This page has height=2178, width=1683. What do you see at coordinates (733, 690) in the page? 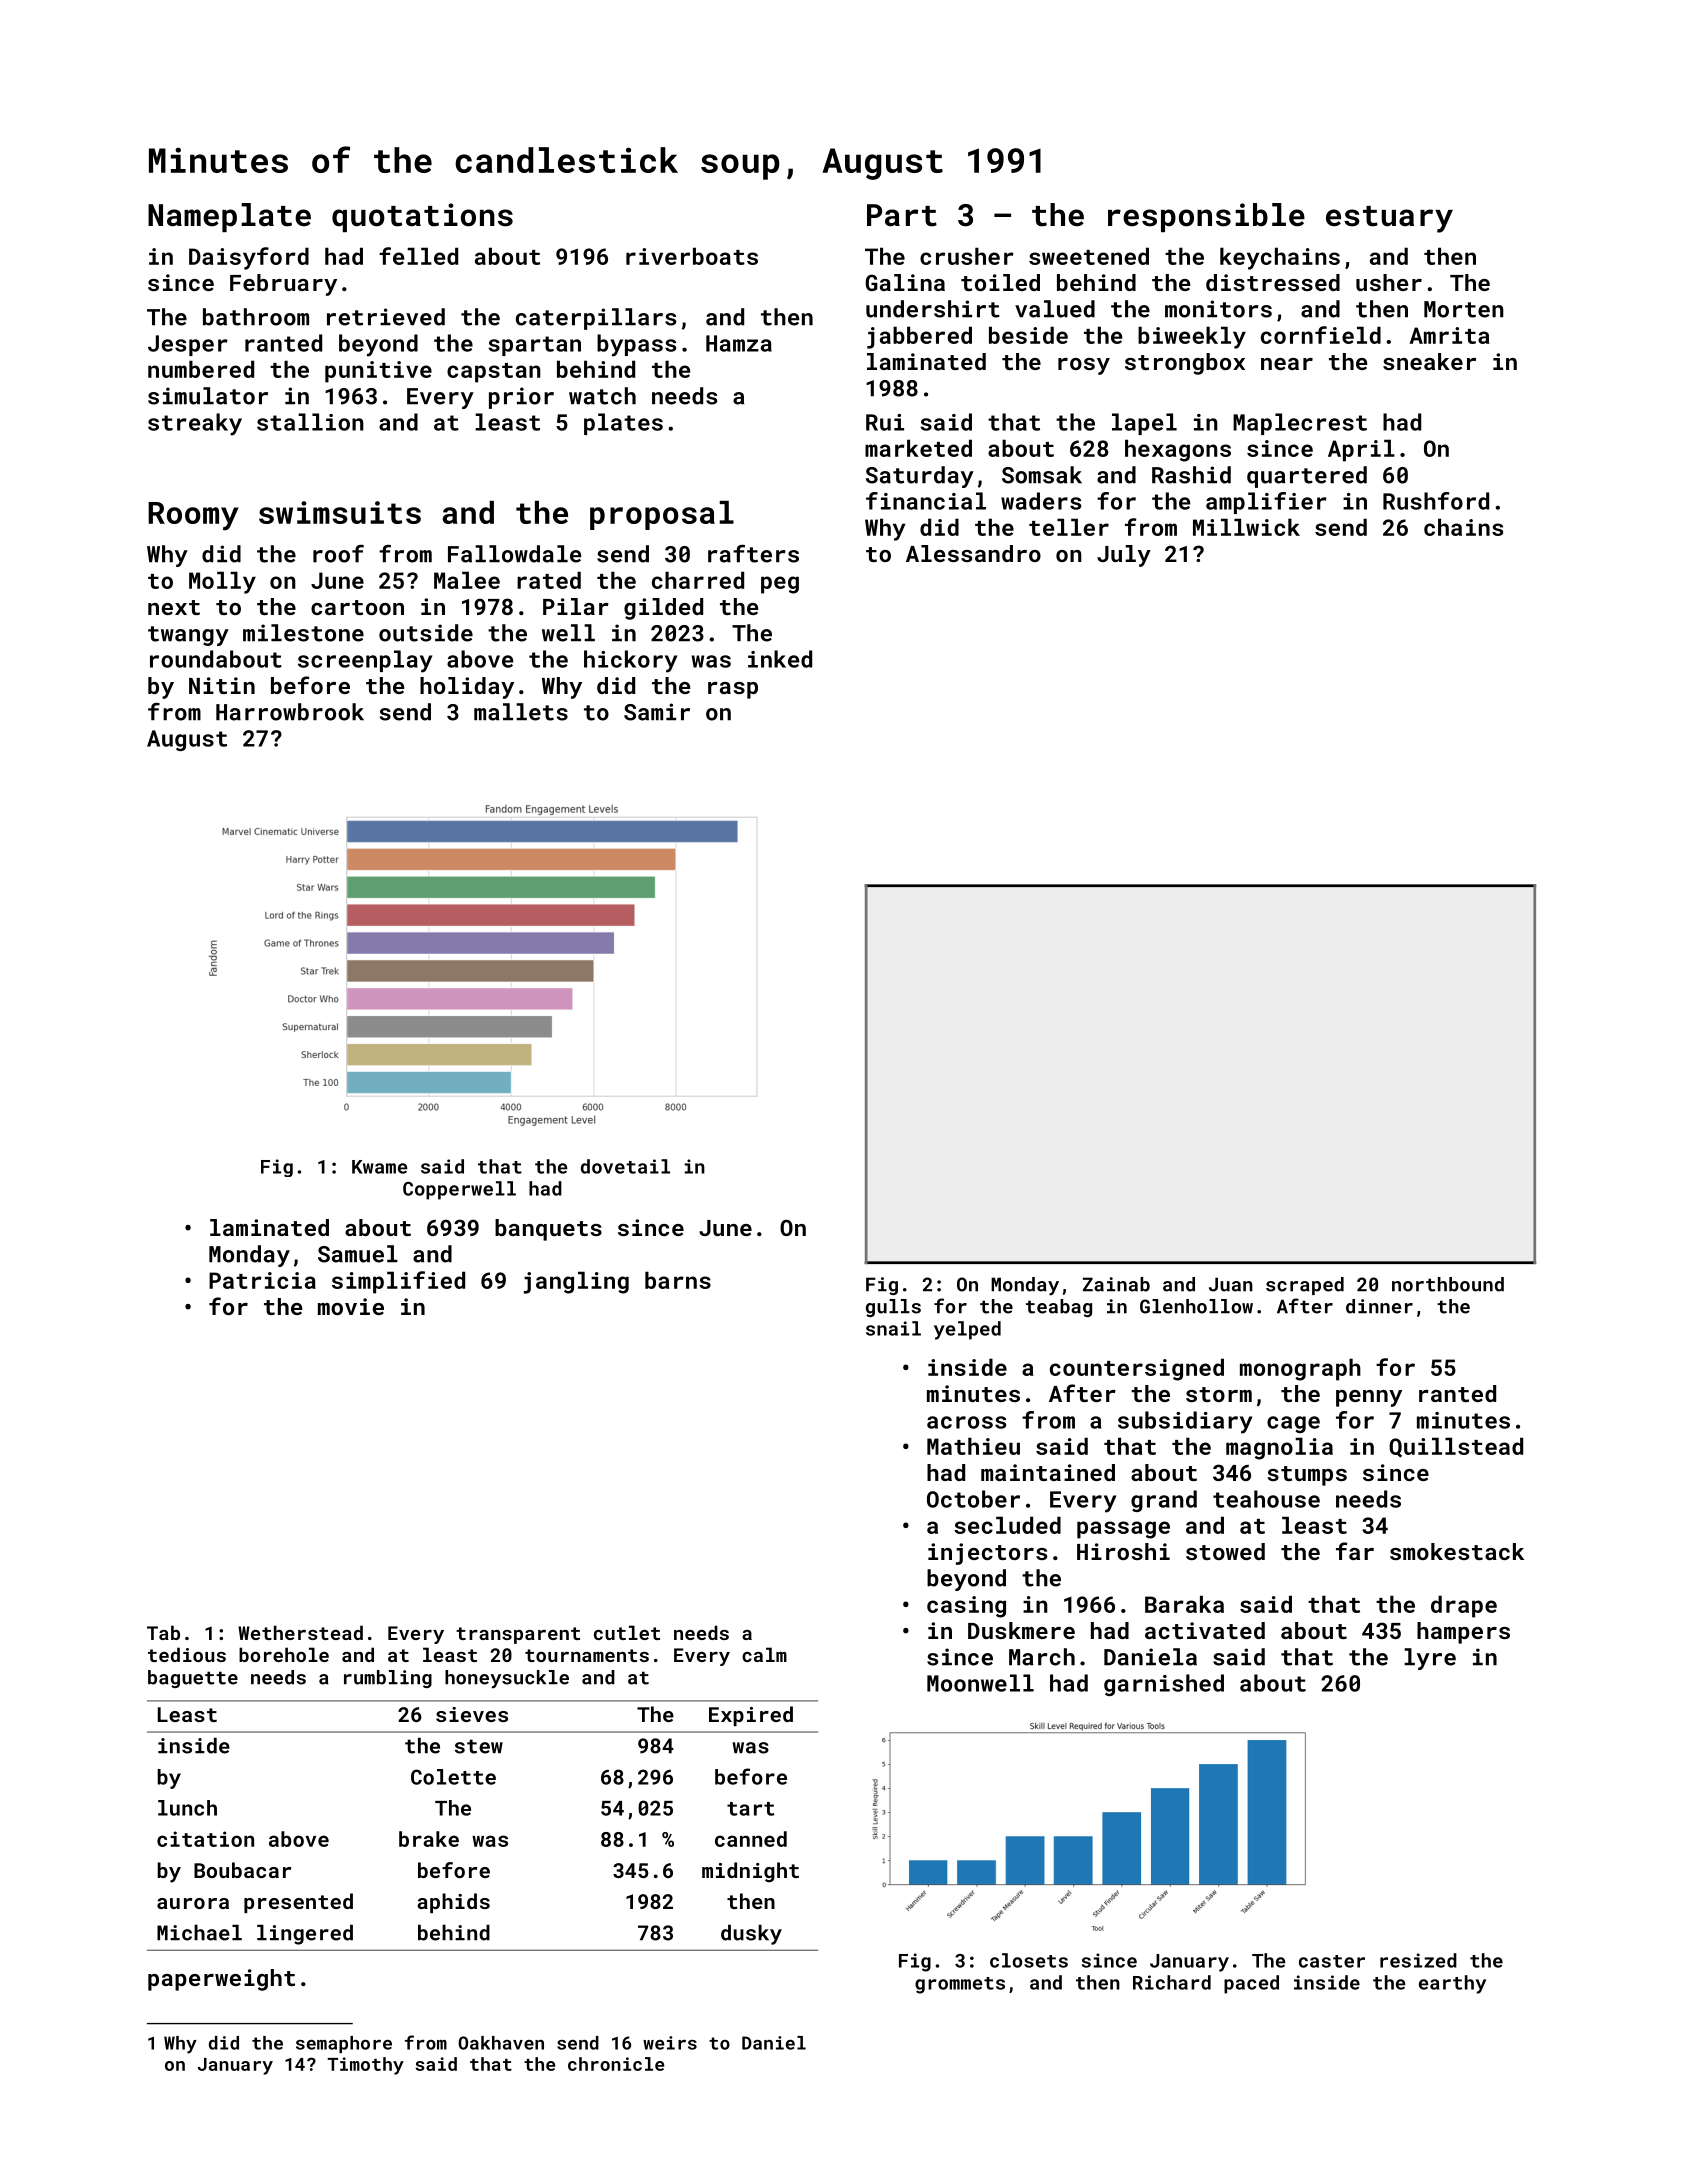
I see `rasp` at bounding box center [733, 690].
